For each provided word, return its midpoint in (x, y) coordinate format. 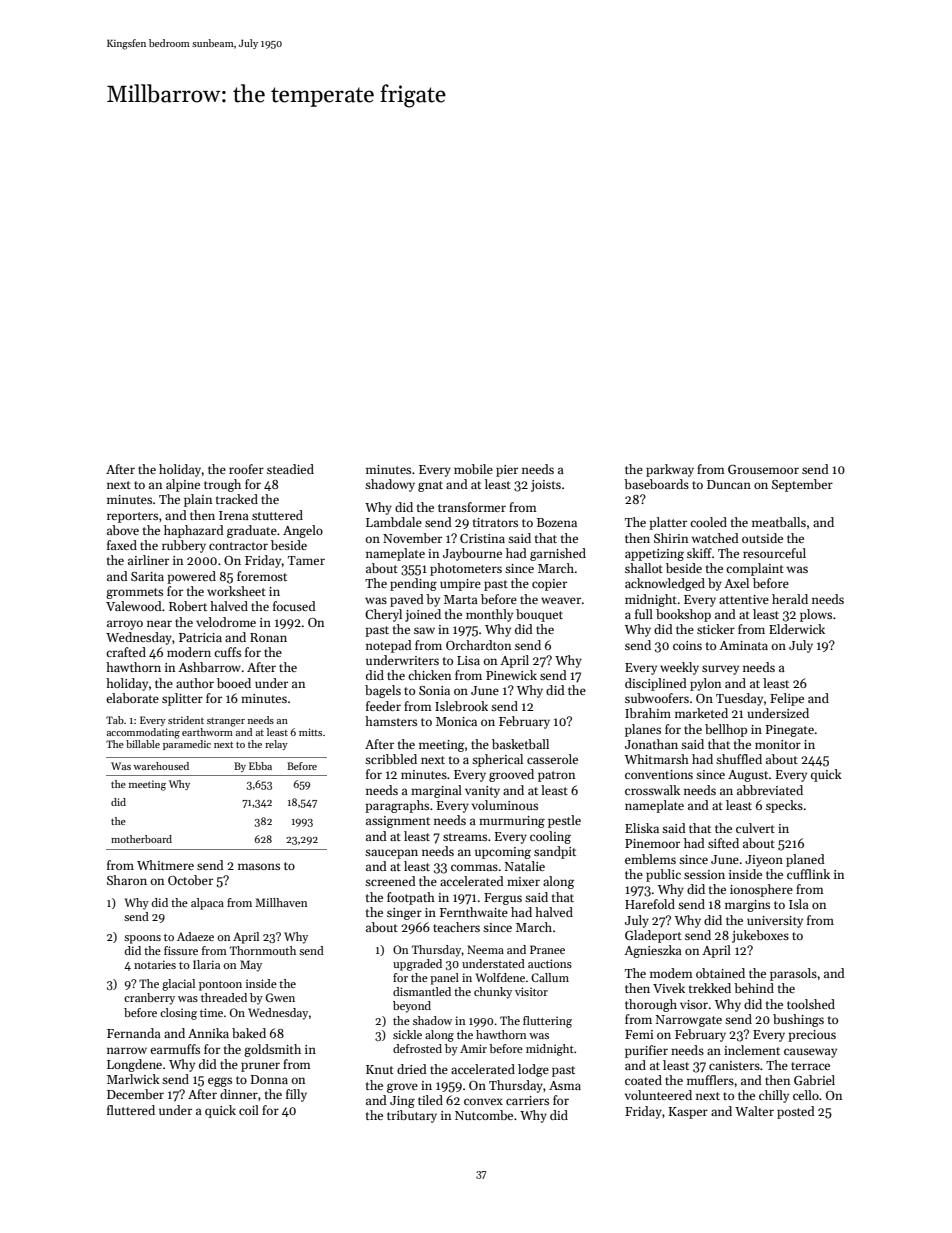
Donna (269, 1079)
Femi (639, 1034)
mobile (473, 469)
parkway (670, 470)
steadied (290, 469)
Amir (473, 1048)
